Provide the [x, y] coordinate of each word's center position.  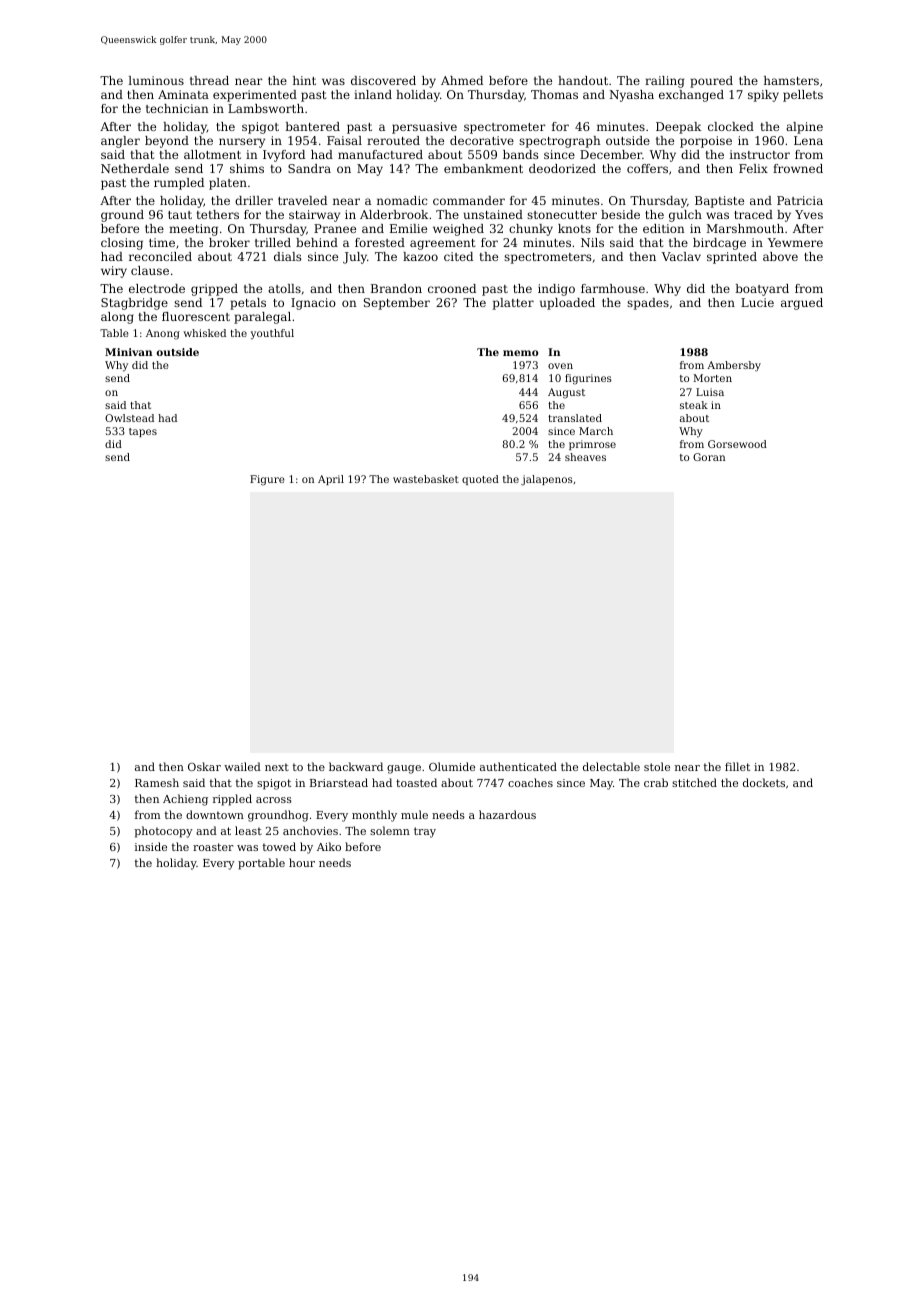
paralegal [262, 318]
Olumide [452, 766]
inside [151, 846]
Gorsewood [737, 444]
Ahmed [462, 80]
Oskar [204, 766]
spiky [763, 96]
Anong [163, 334]
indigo [556, 290]
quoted [480, 480]
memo [521, 353]
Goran [709, 457]
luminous [156, 80]
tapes [143, 432]
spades [648, 304]
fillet [737, 766]
